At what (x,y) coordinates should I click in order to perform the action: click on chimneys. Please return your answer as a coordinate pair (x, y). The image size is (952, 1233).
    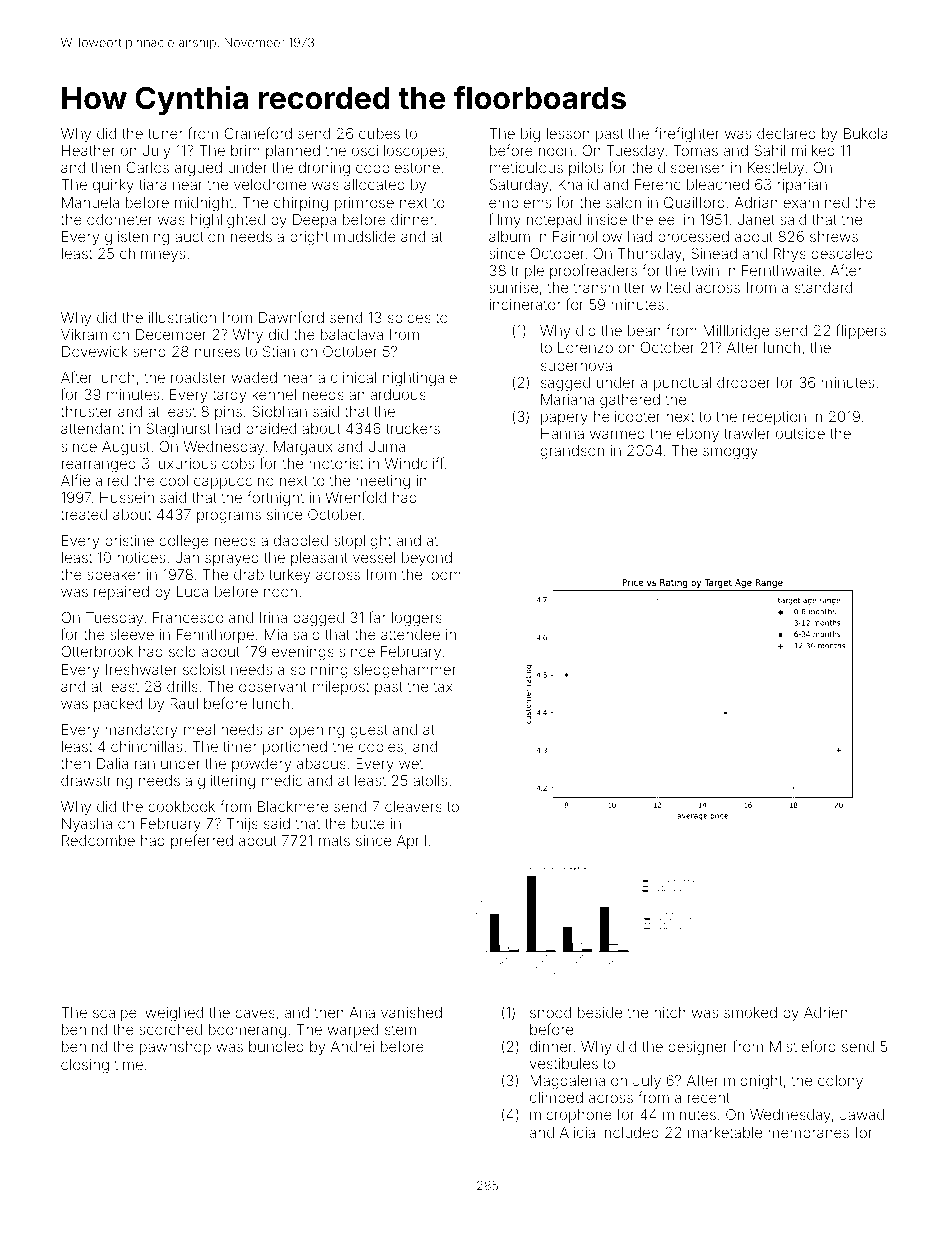
    Looking at the image, I should click on (152, 255).
